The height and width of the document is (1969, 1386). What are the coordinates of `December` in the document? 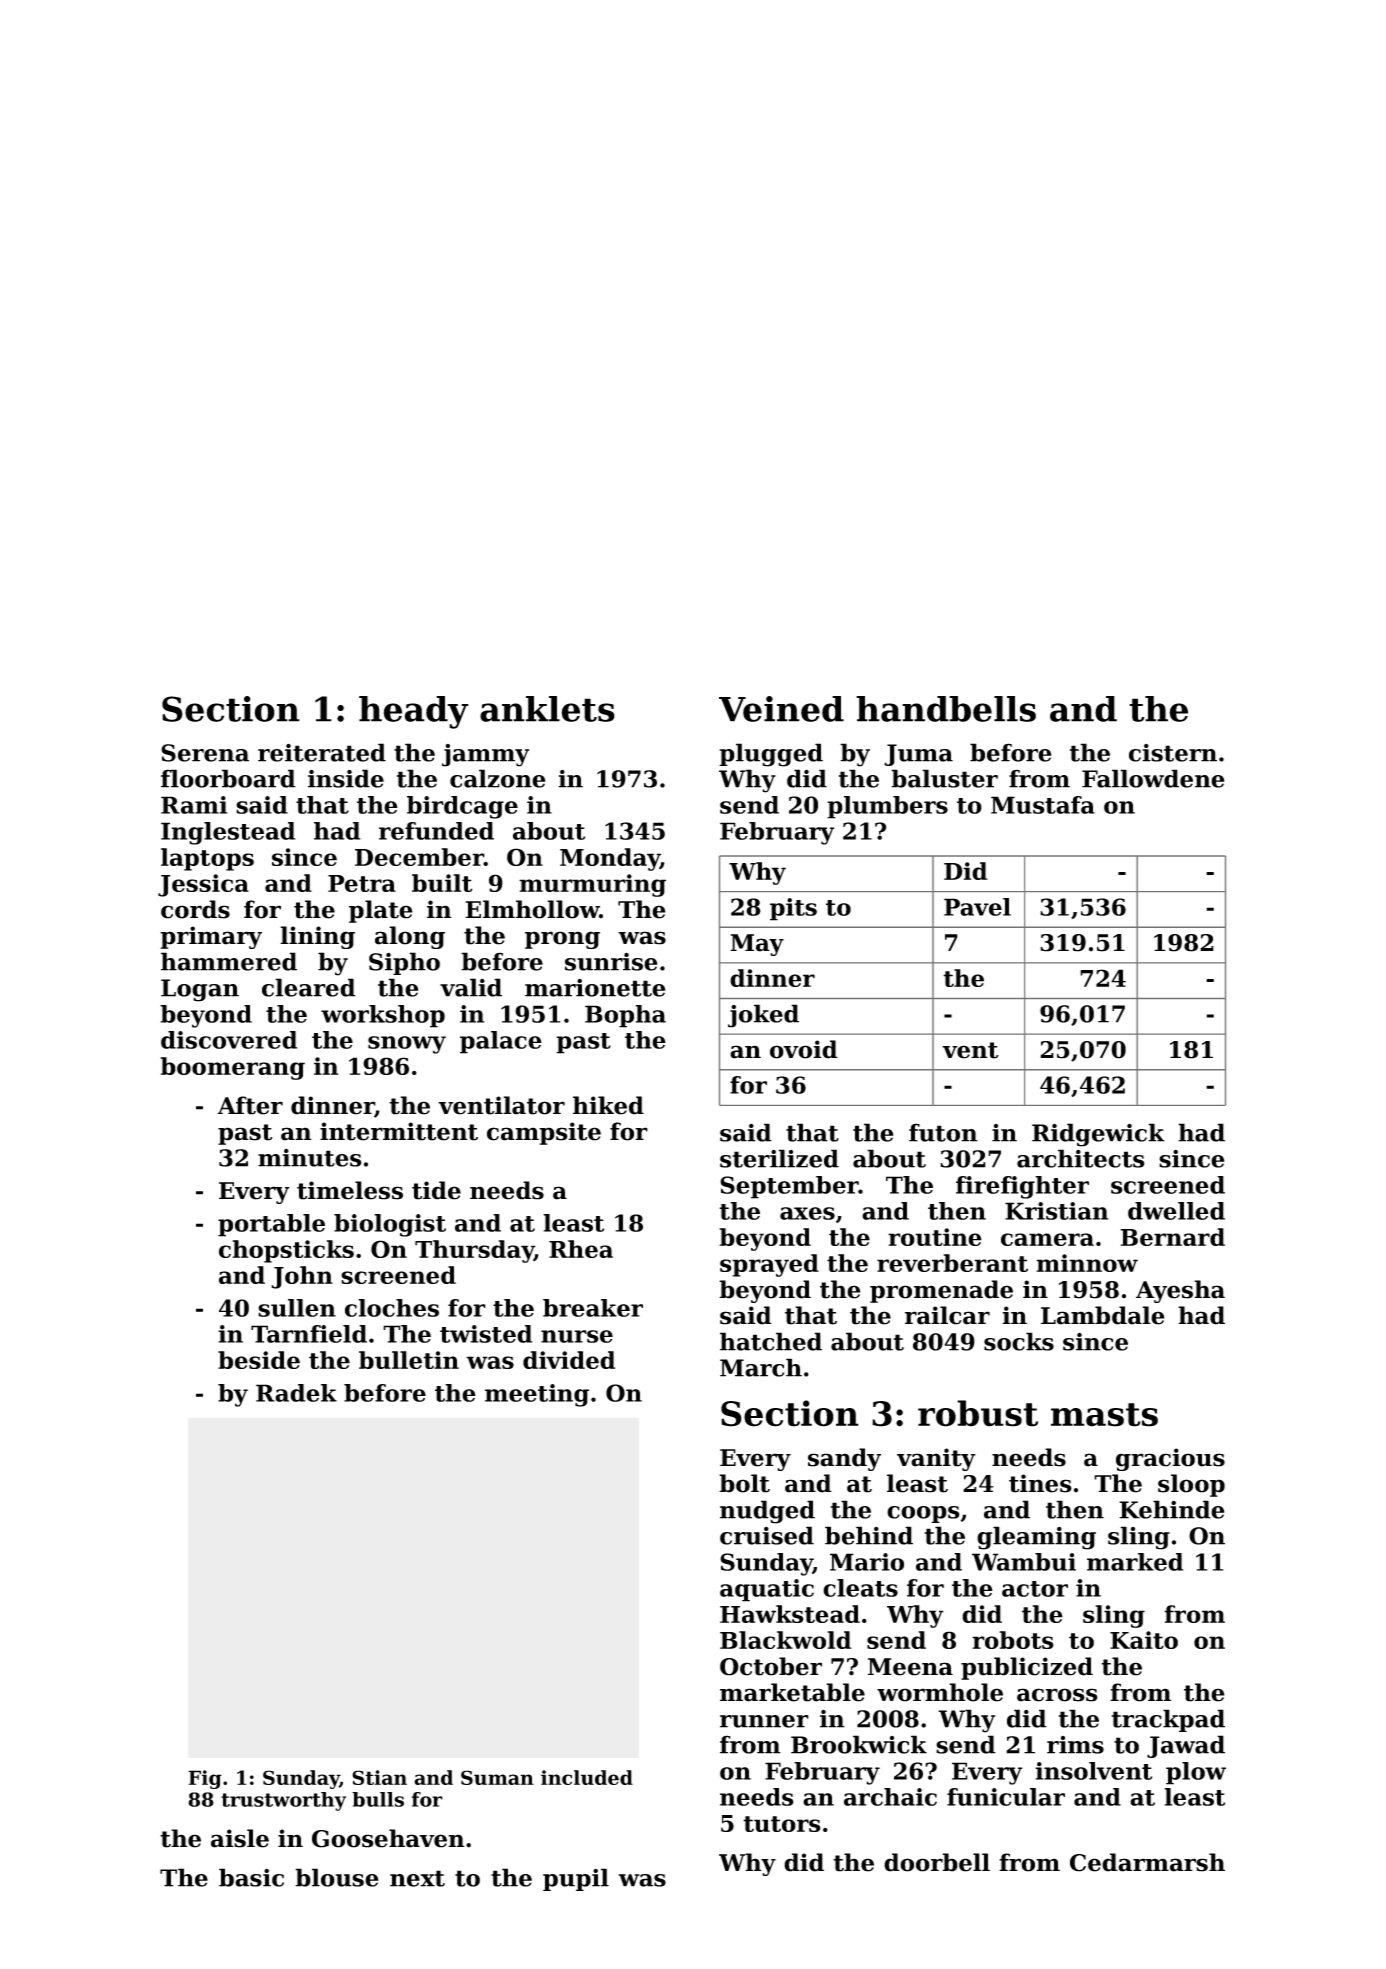 It's located at (419, 857).
